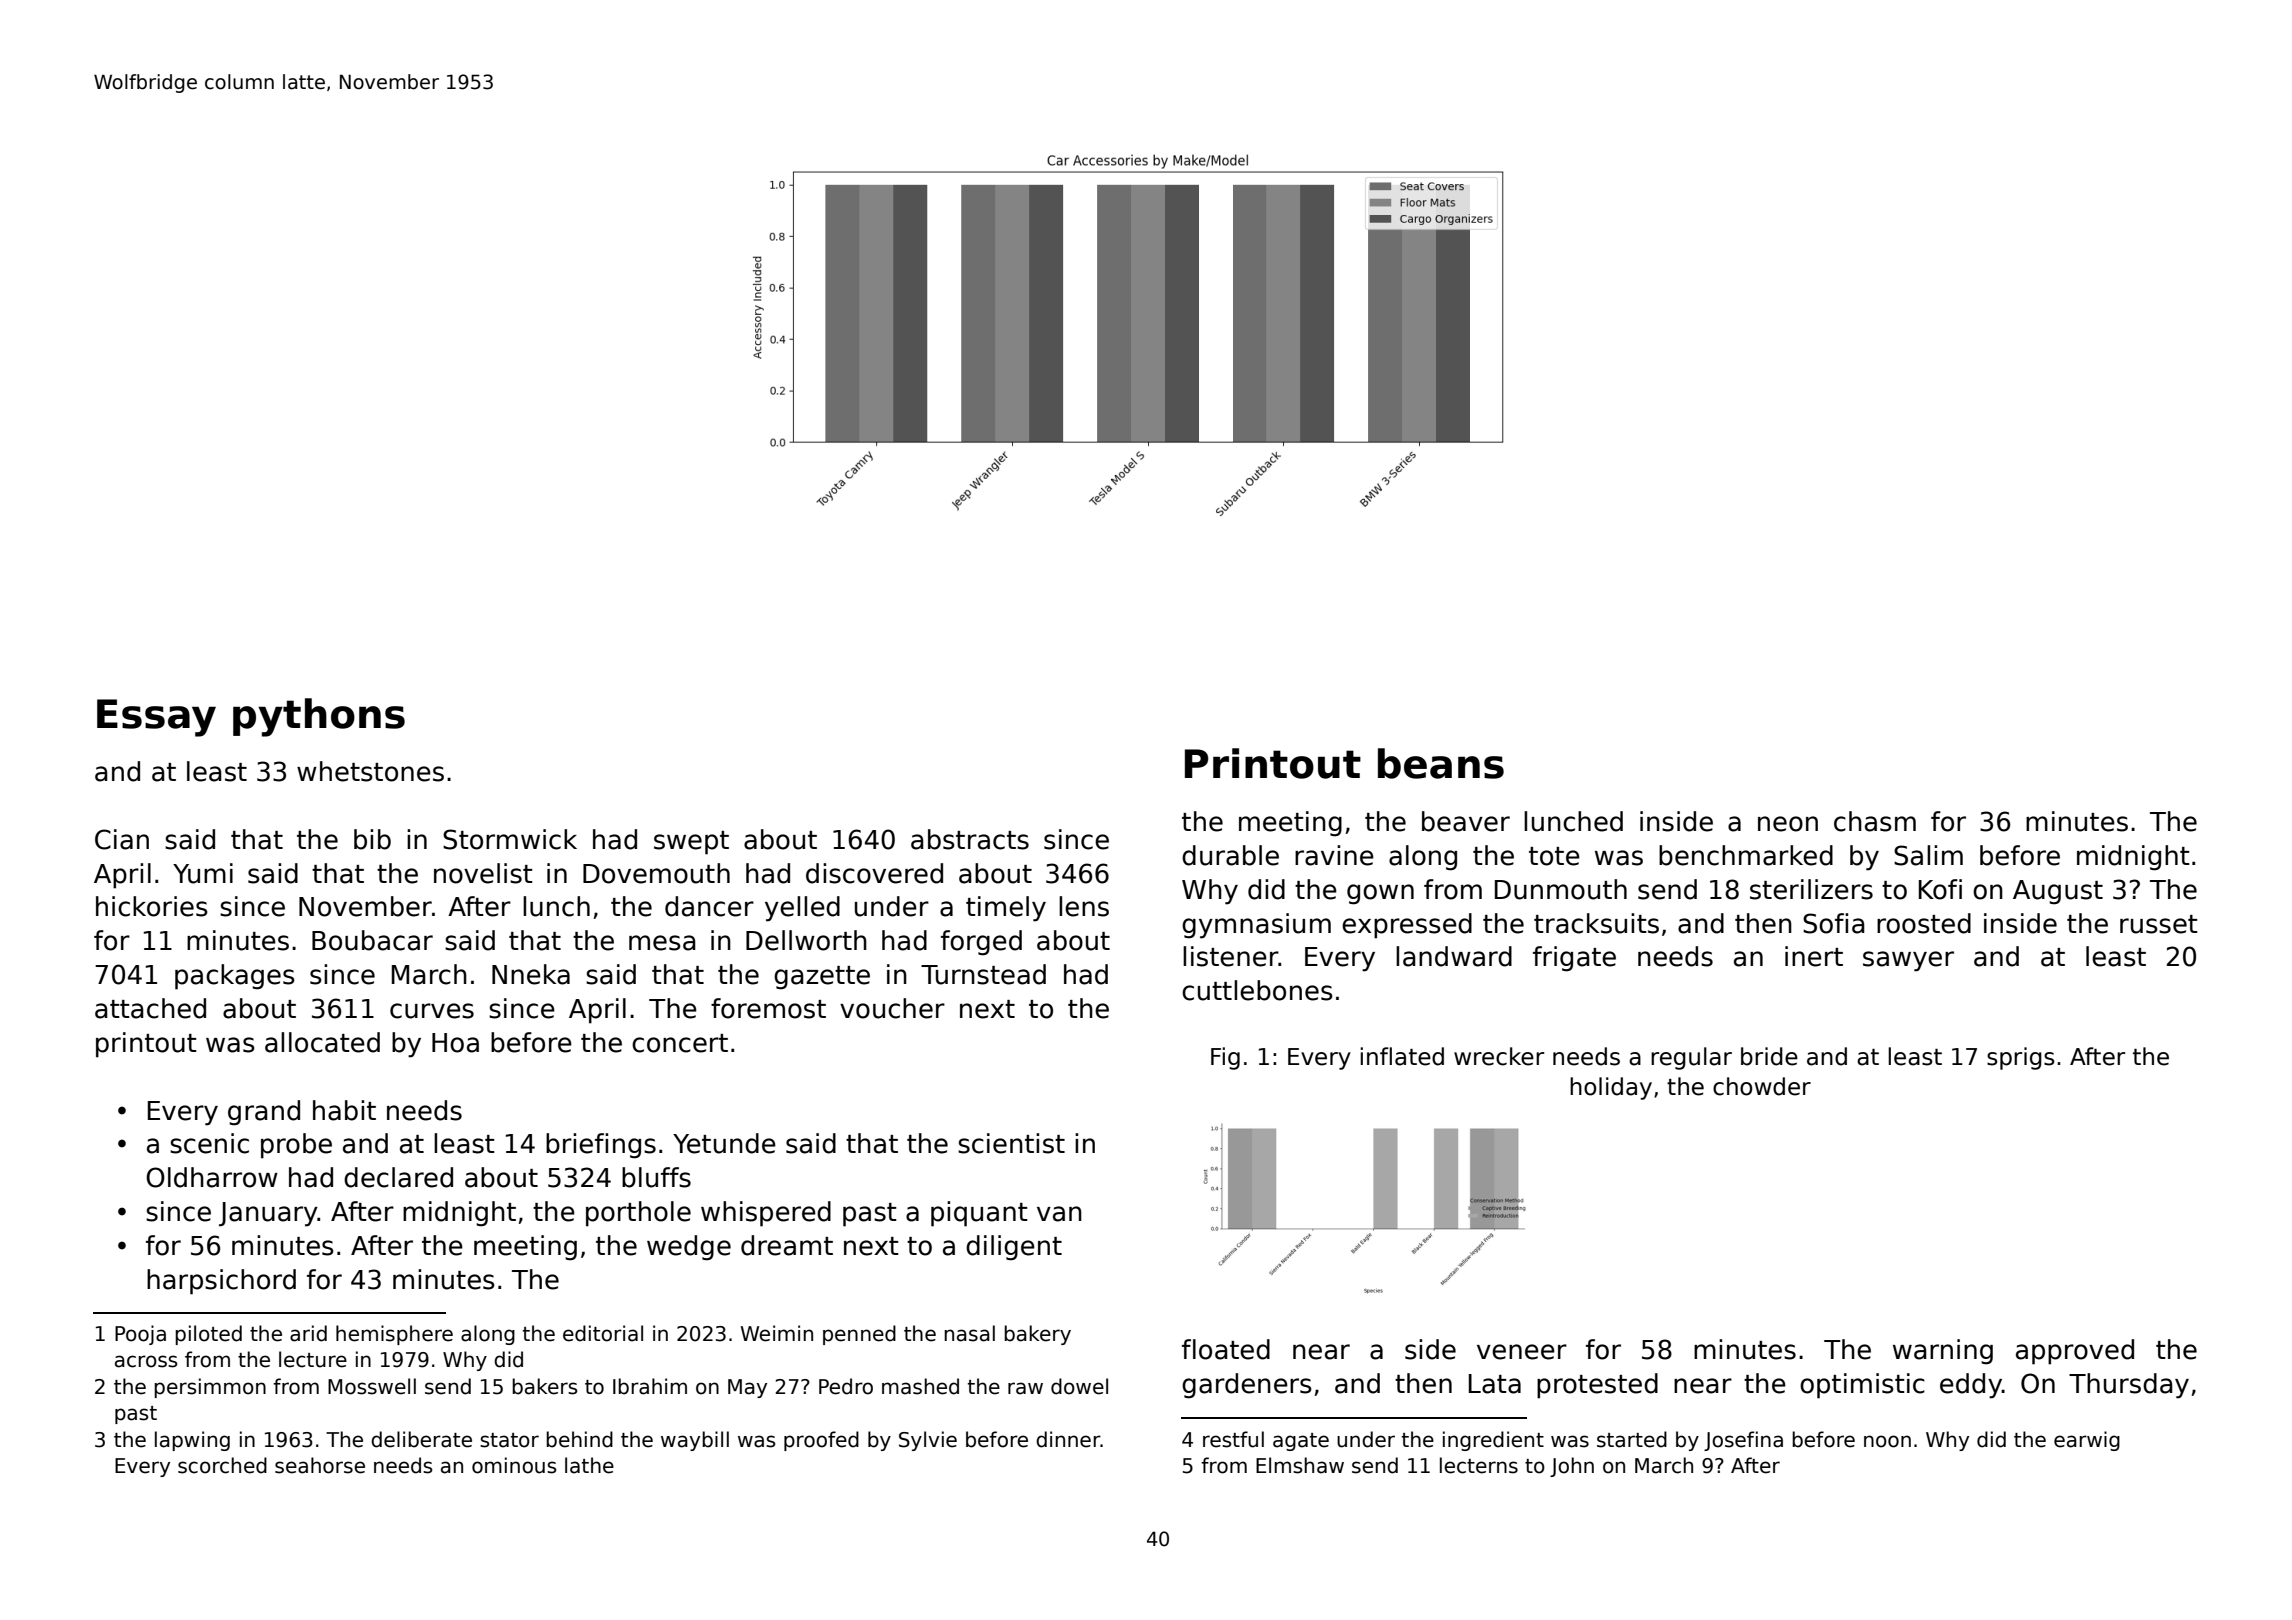 This document has height=1620, width=2292. What do you see at coordinates (1084, 906) in the document?
I see `lens` at bounding box center [1084, 906].
